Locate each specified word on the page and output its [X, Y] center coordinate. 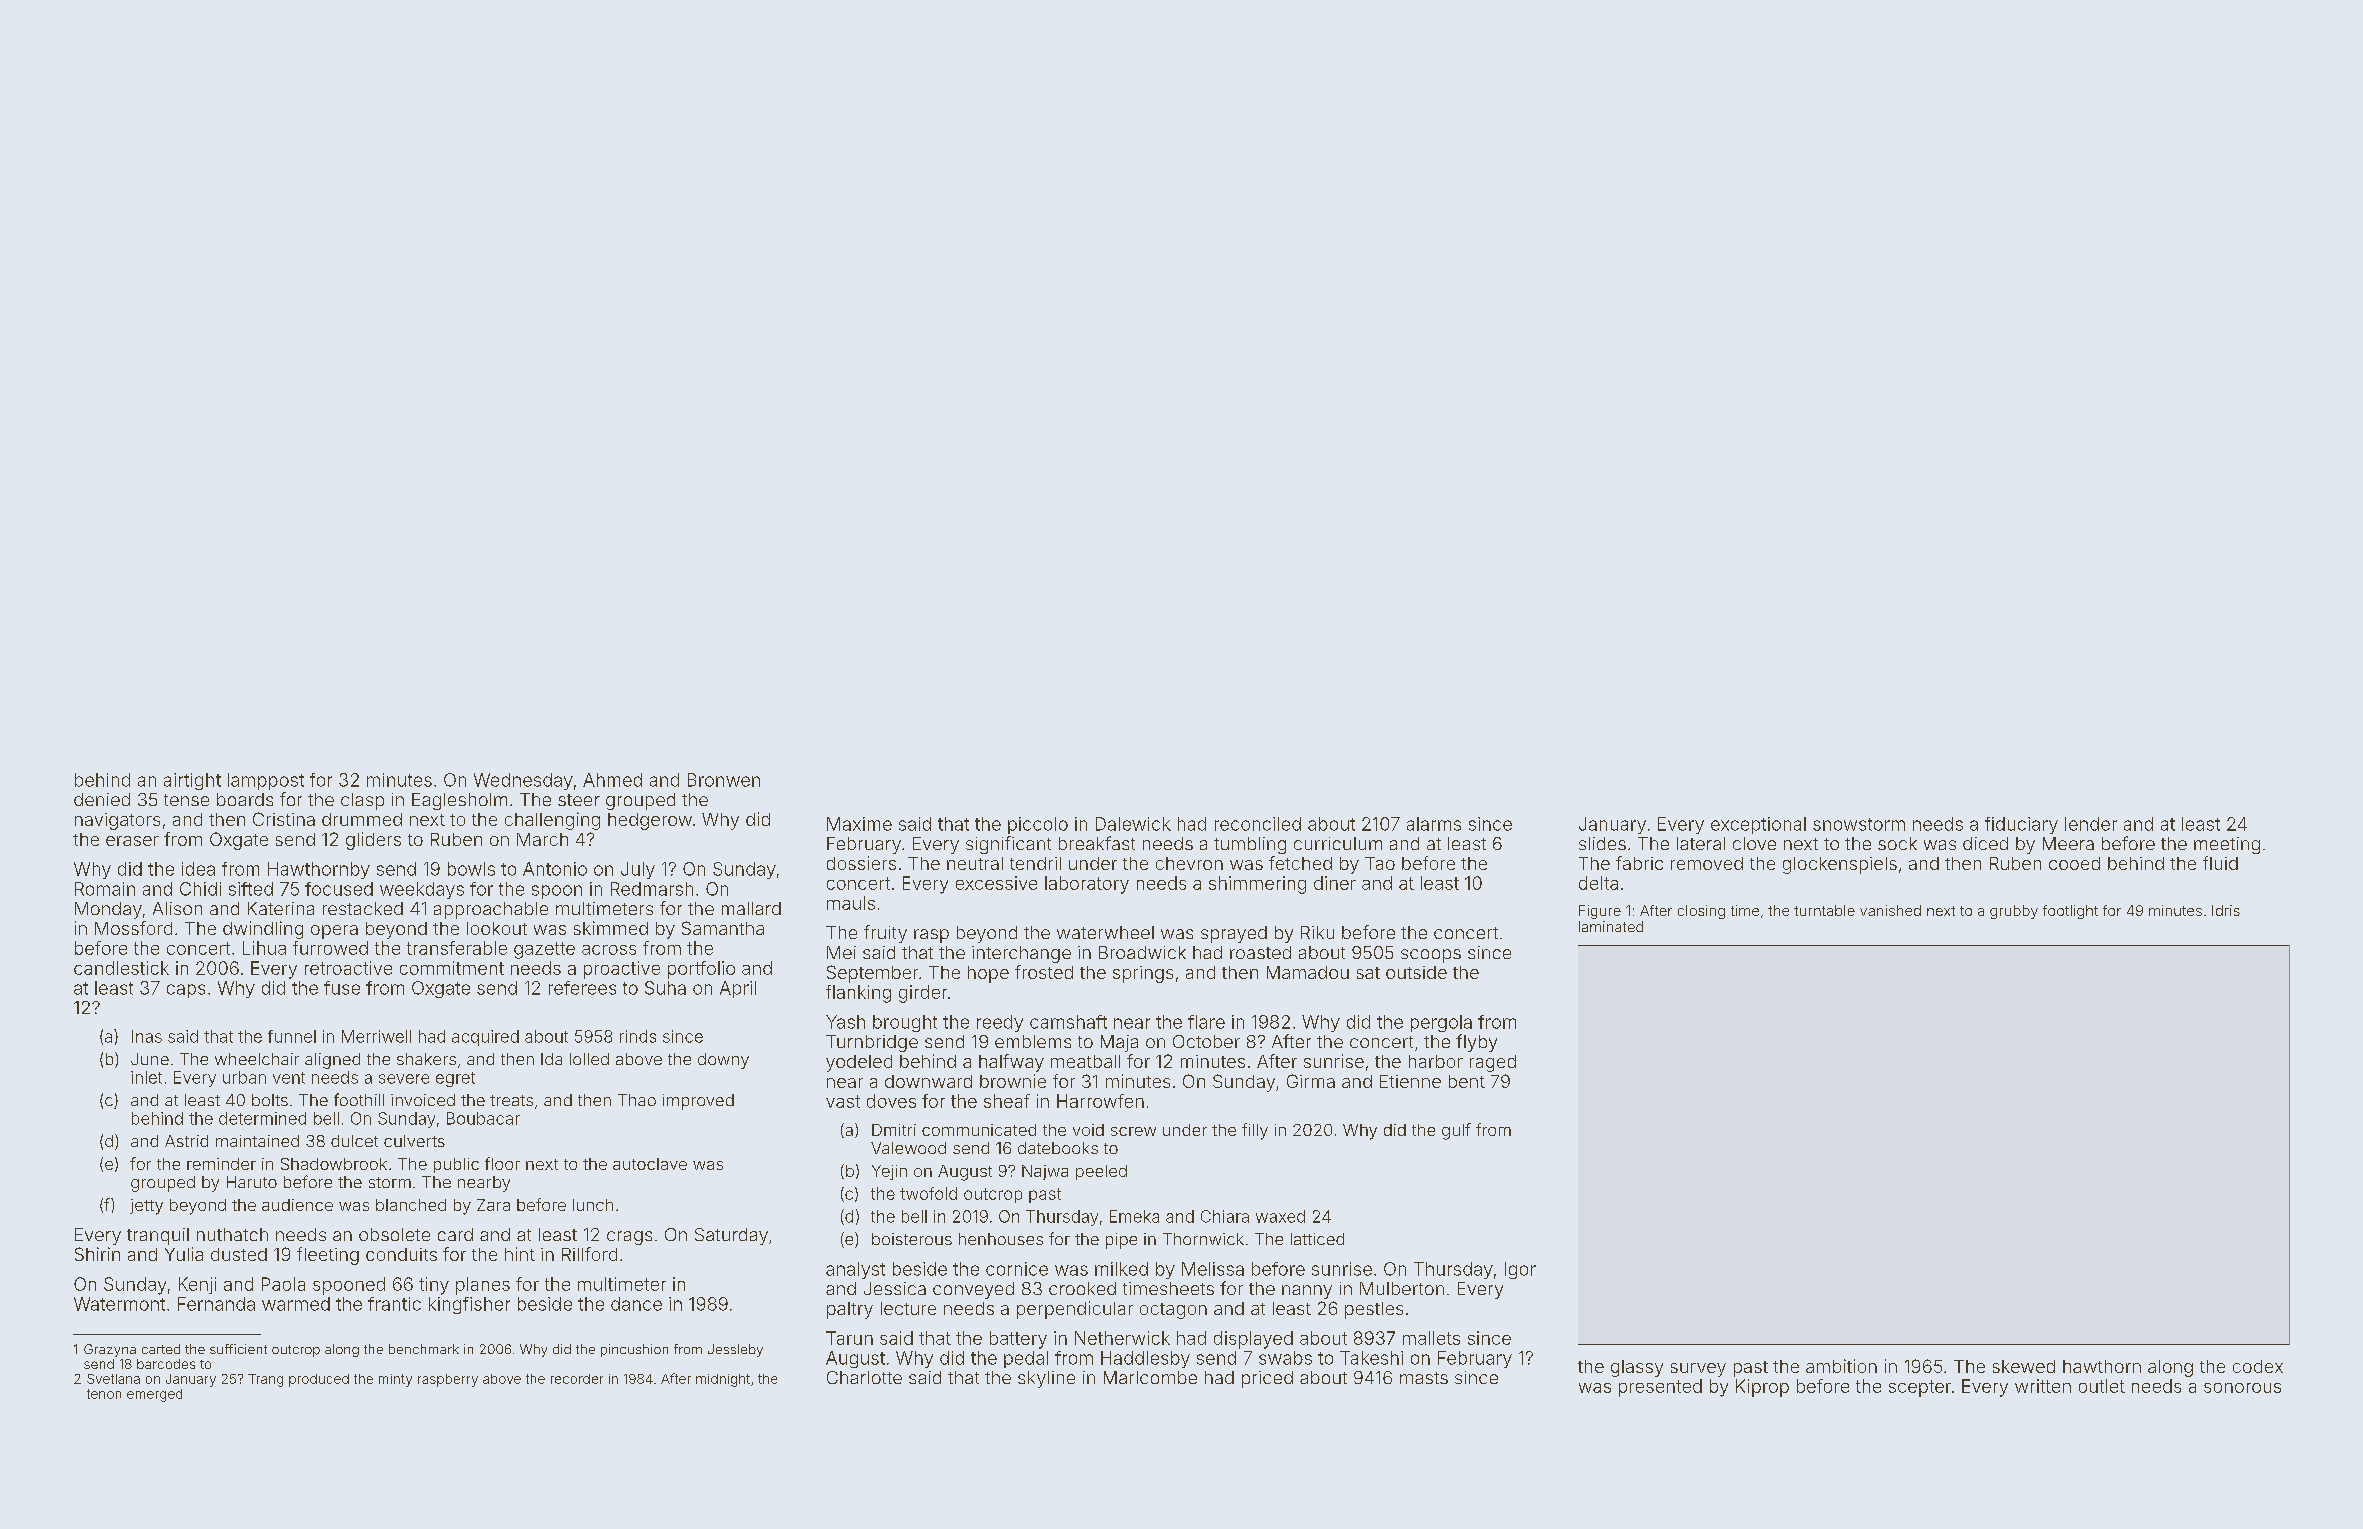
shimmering [1257, 885]
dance [636, 1304]
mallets [1431, 1338]
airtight [192, 781]
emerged [154, 1395]
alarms [1434, 824]
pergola [1441, 1023]
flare [1206, 1022]
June [150, 1059]
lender [2091, 824]
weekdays [422, 890]
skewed [2024, 1366]
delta [1598, 883]
